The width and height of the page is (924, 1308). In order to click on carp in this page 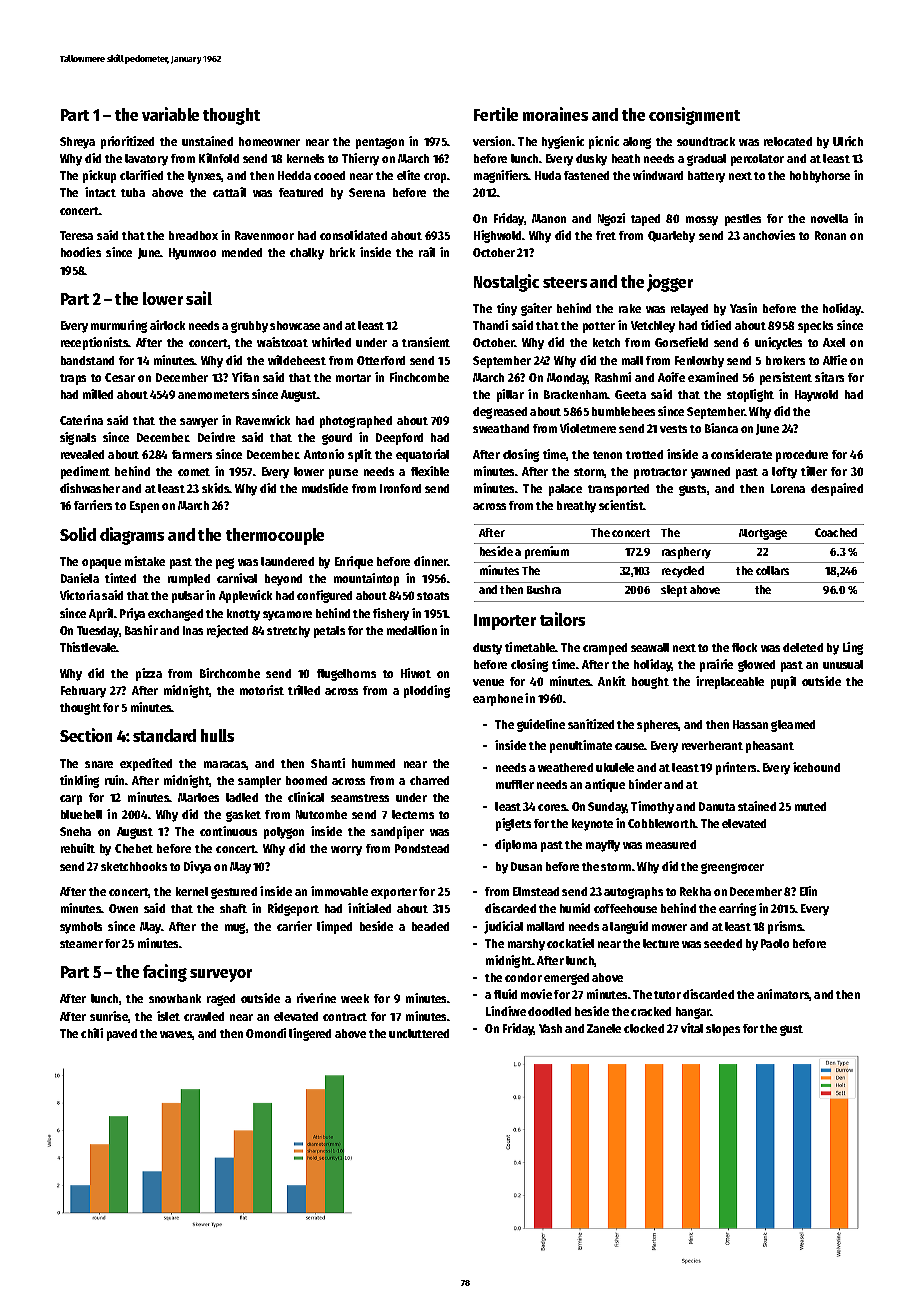, I will do `click(71, 800)`.
